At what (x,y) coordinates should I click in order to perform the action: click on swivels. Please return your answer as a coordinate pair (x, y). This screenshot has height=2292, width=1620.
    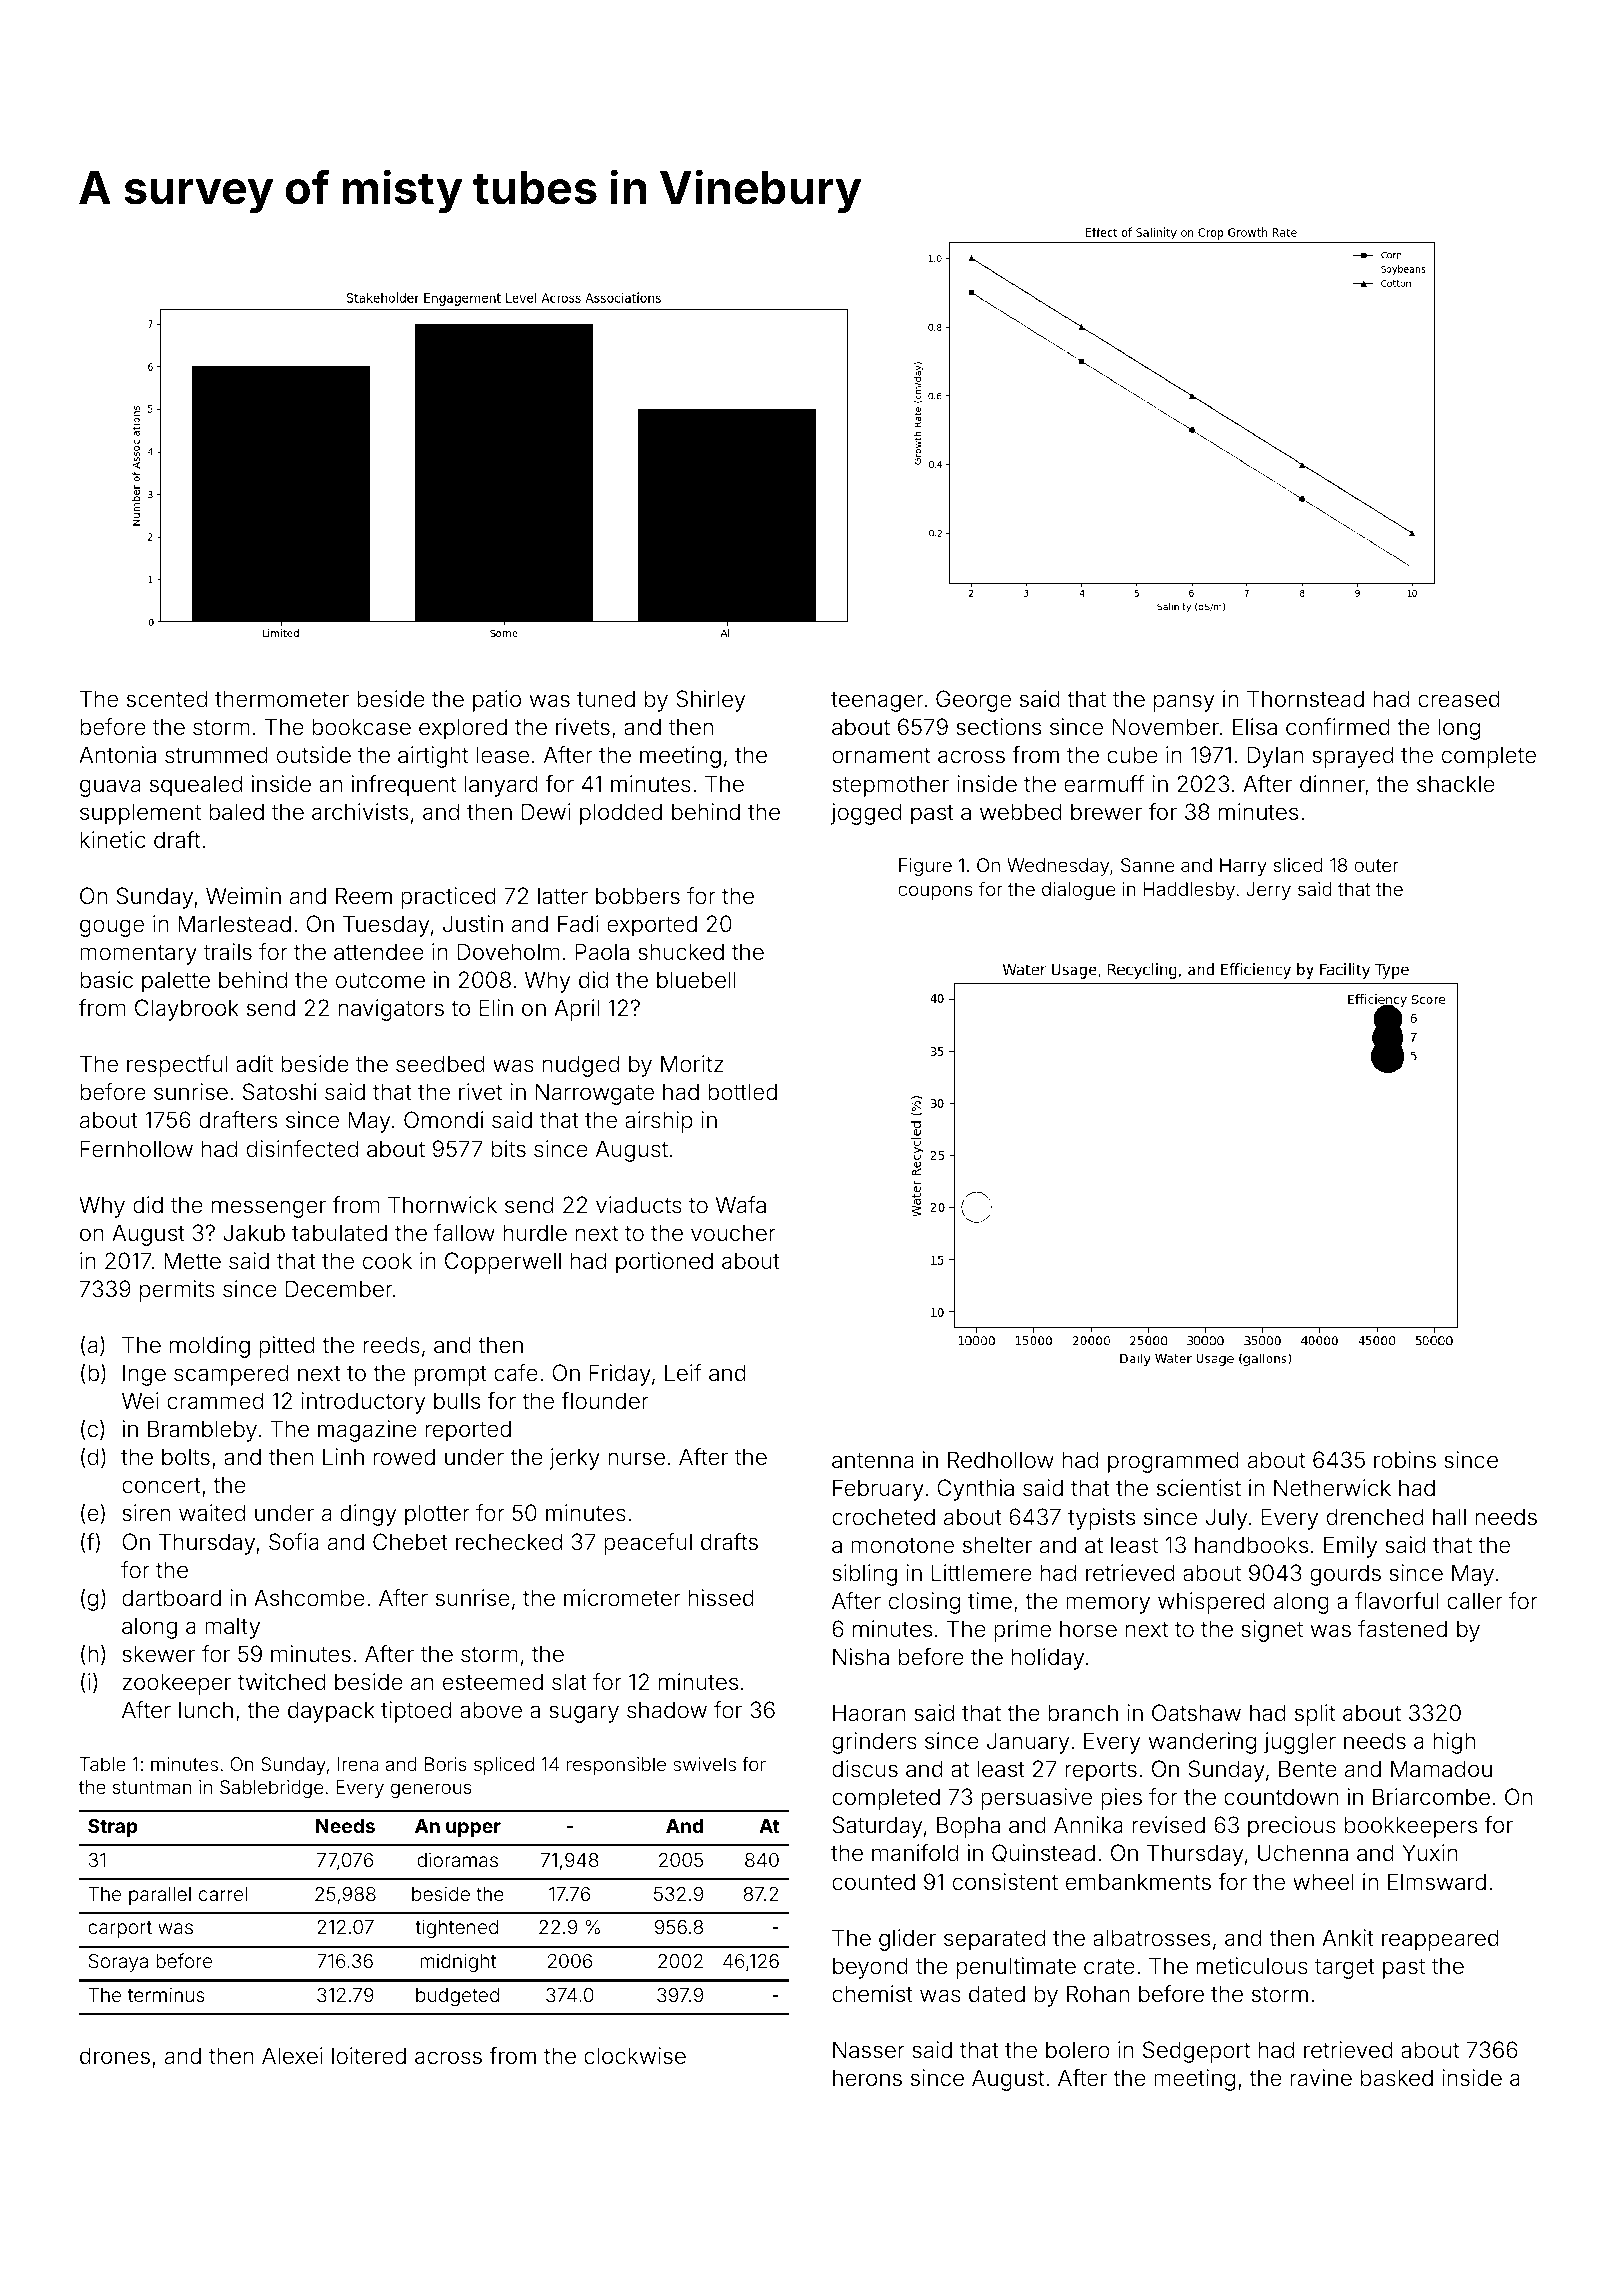
    Looking at the image, I should click on (704, 1764).
